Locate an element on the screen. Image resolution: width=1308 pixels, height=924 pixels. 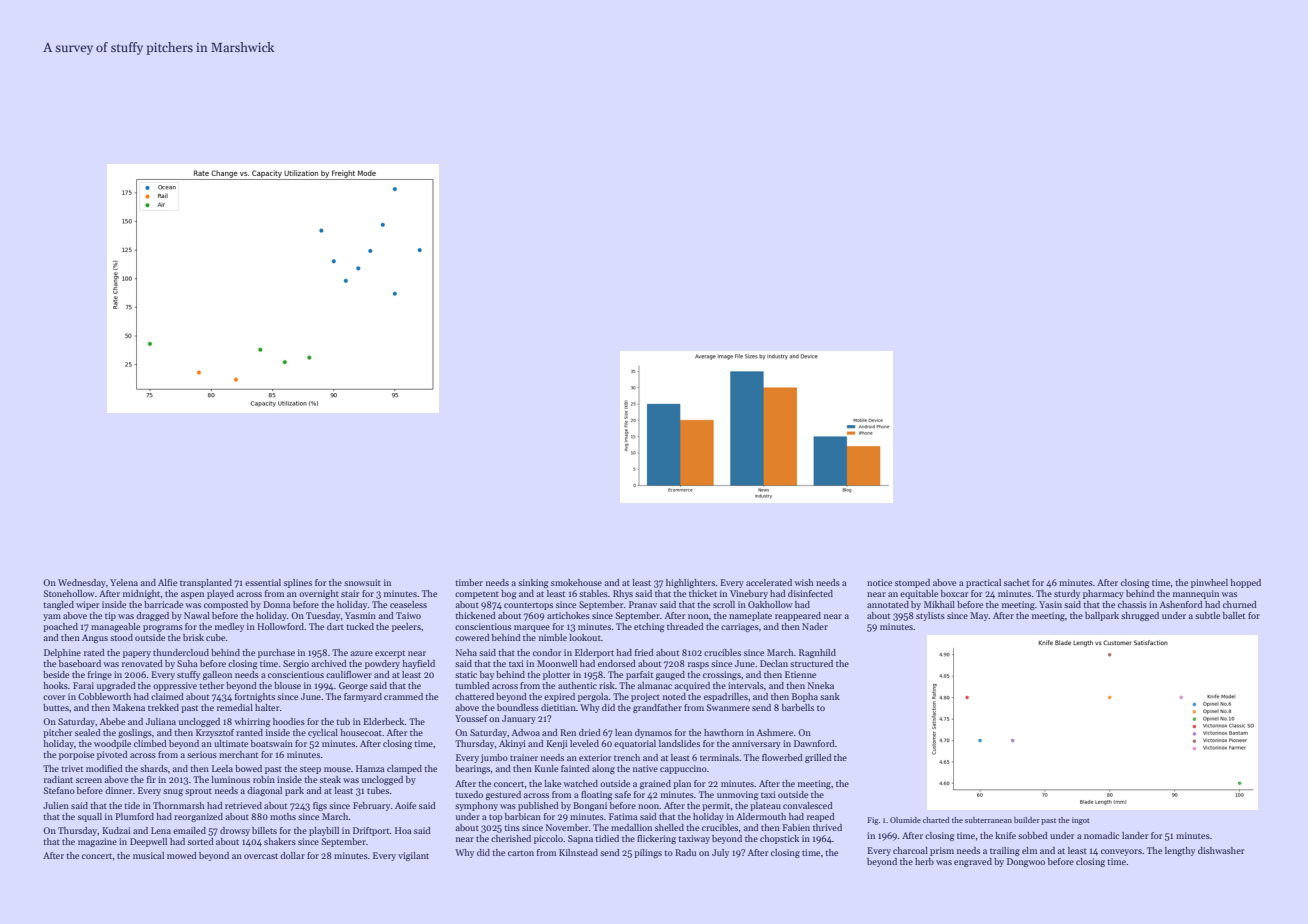
grilled is located at coordinates (818, 758).
